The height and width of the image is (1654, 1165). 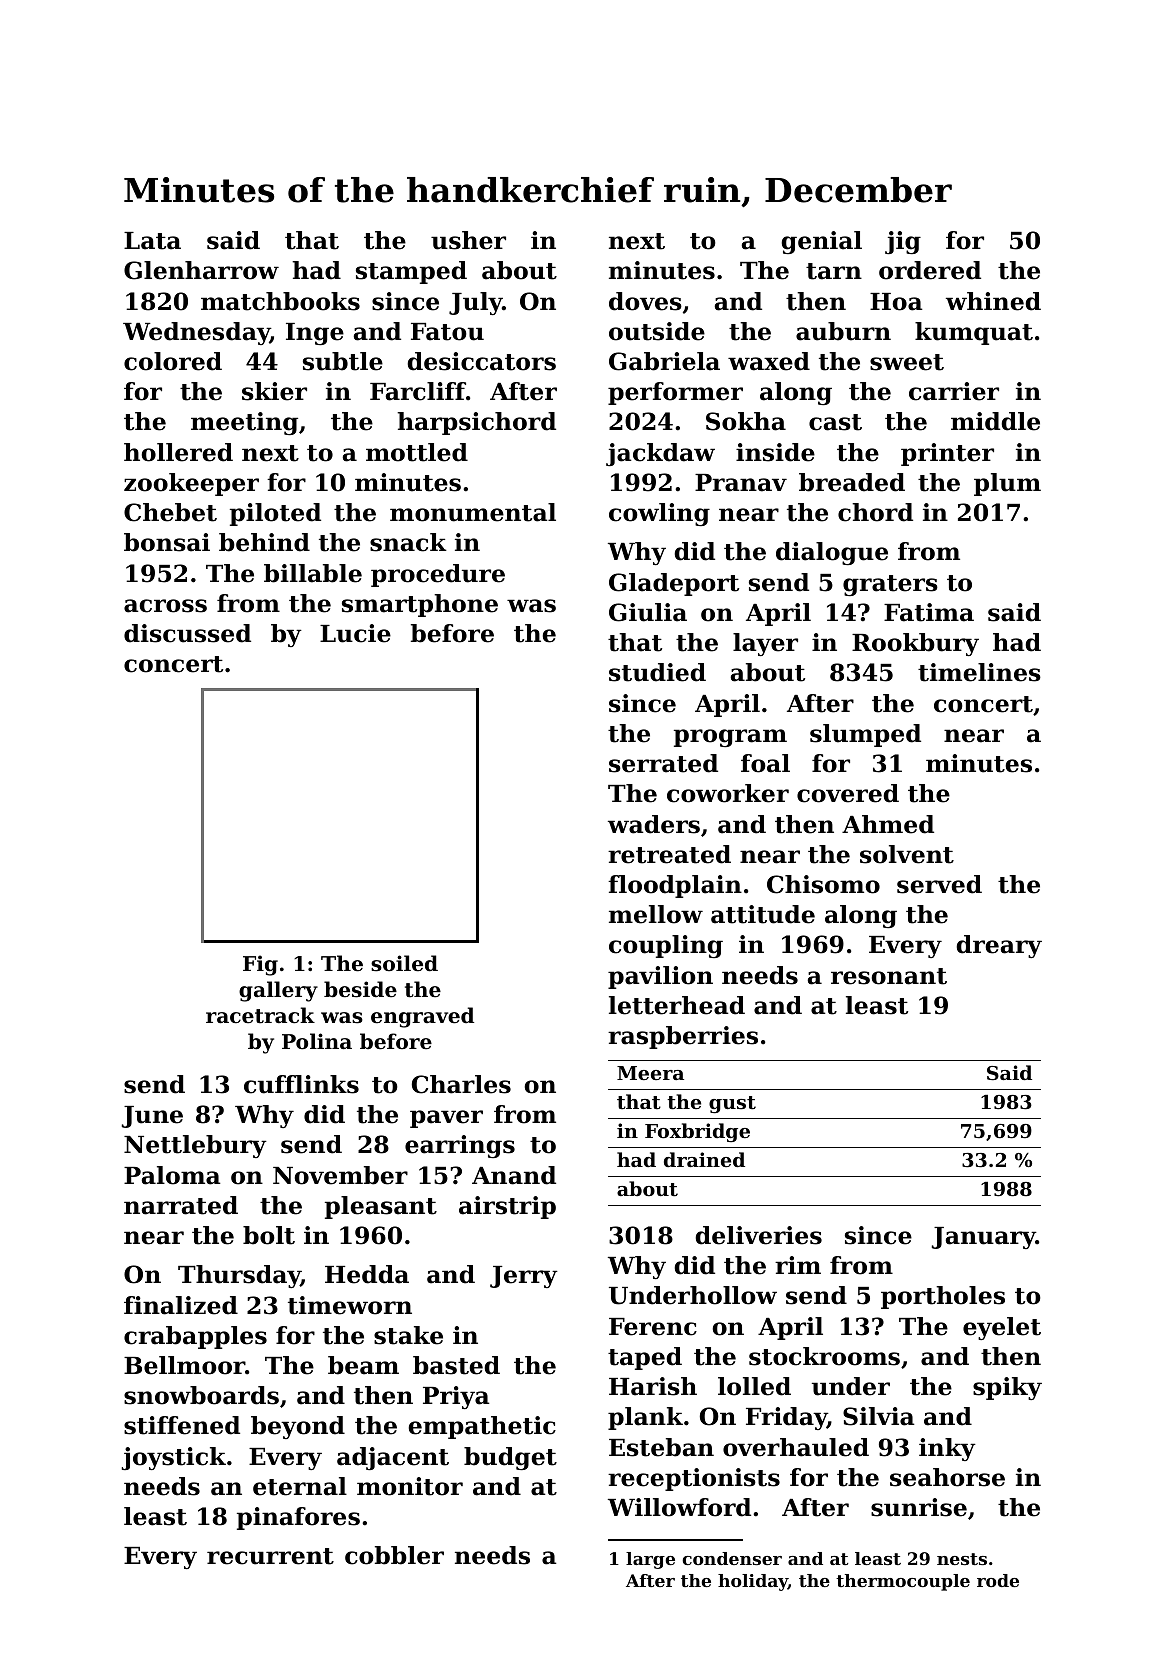 What do you see at coordinates (167, 542) in the image?
I see `bonsai` at bounding box center [167, 542].
